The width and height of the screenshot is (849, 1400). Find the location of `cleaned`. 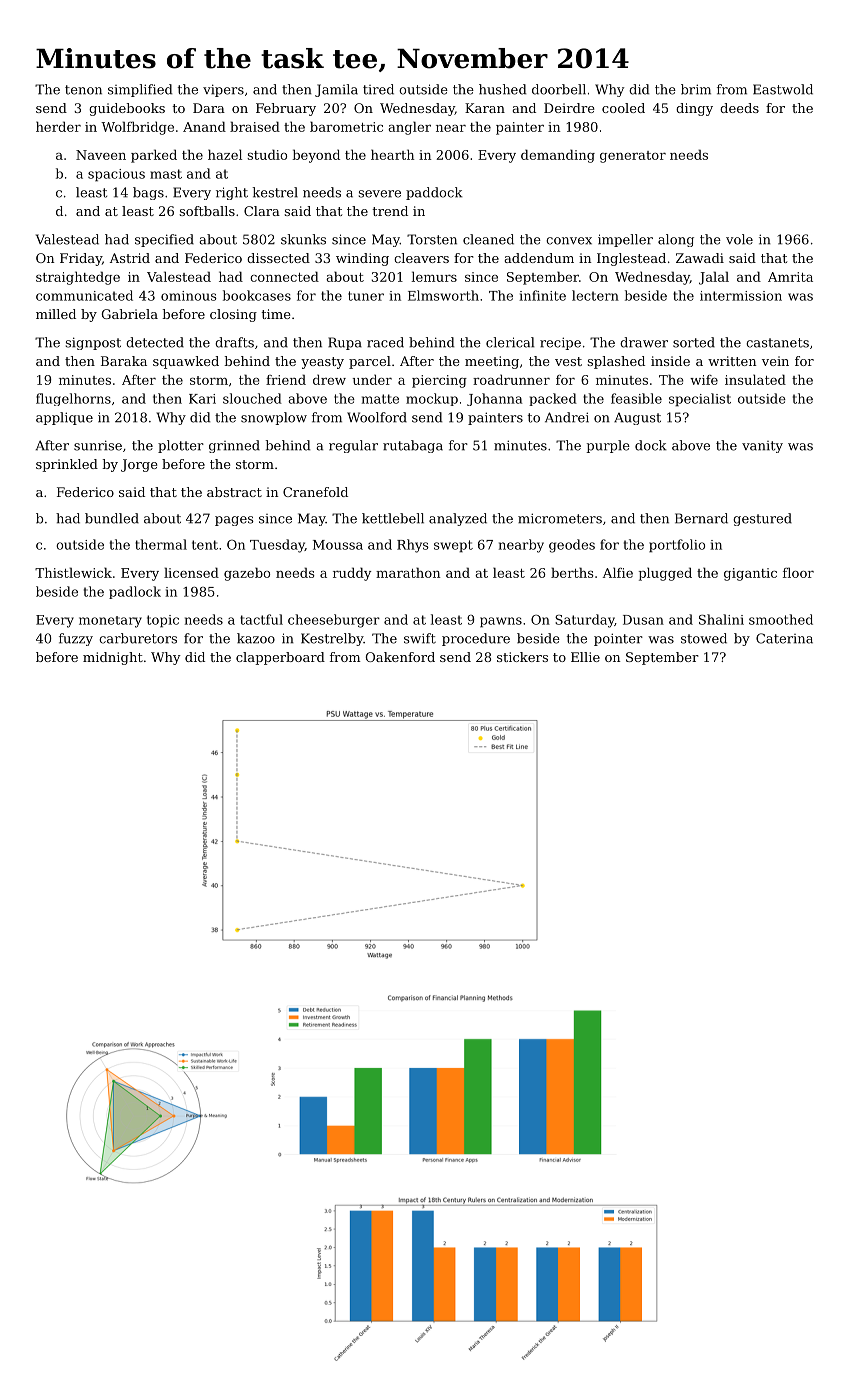

cleaned is located at coordinates (488, 239).
